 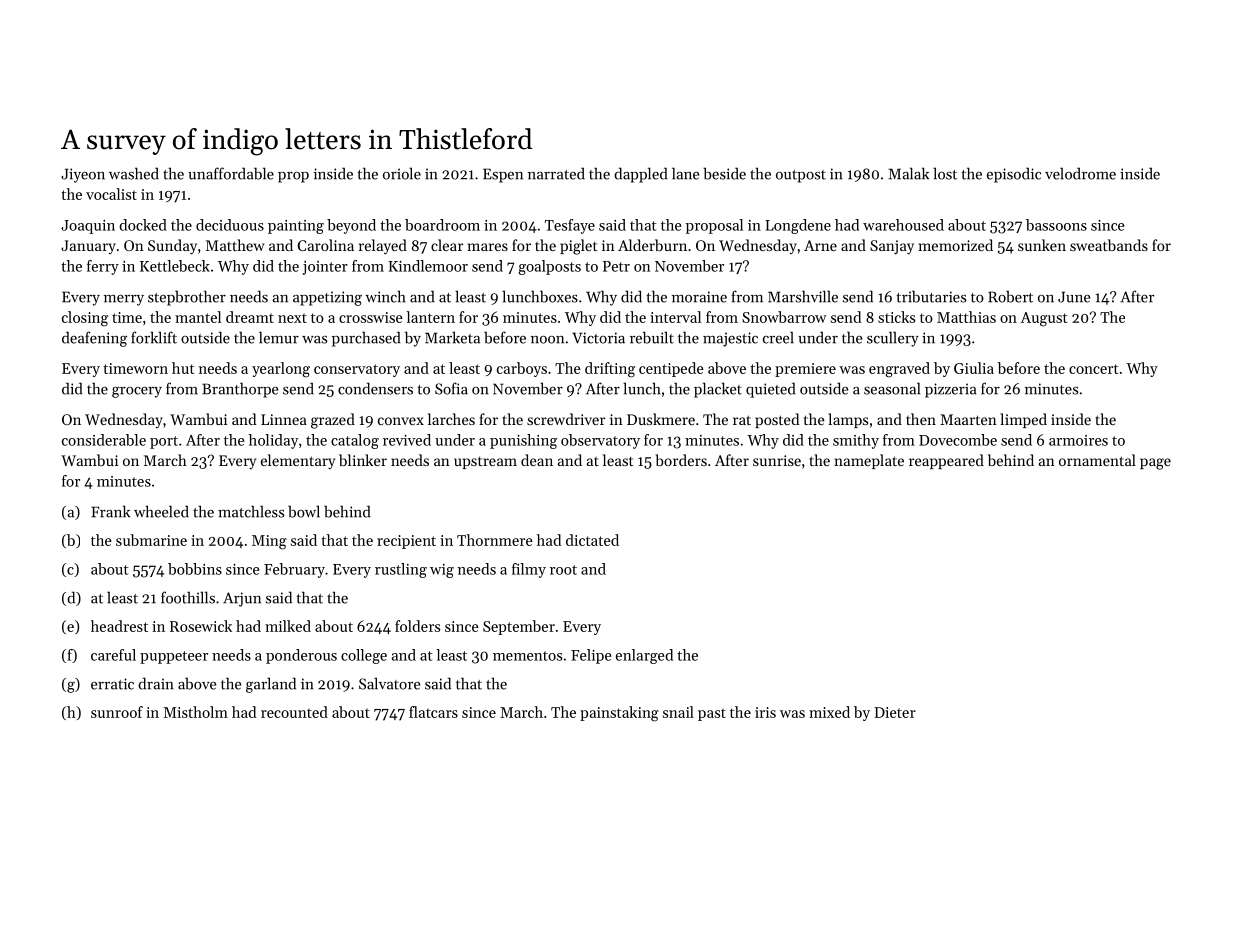 What do you see at coordinates (281, 370) in the page?
I see `yearlong` at bounding box center [281, 370].
